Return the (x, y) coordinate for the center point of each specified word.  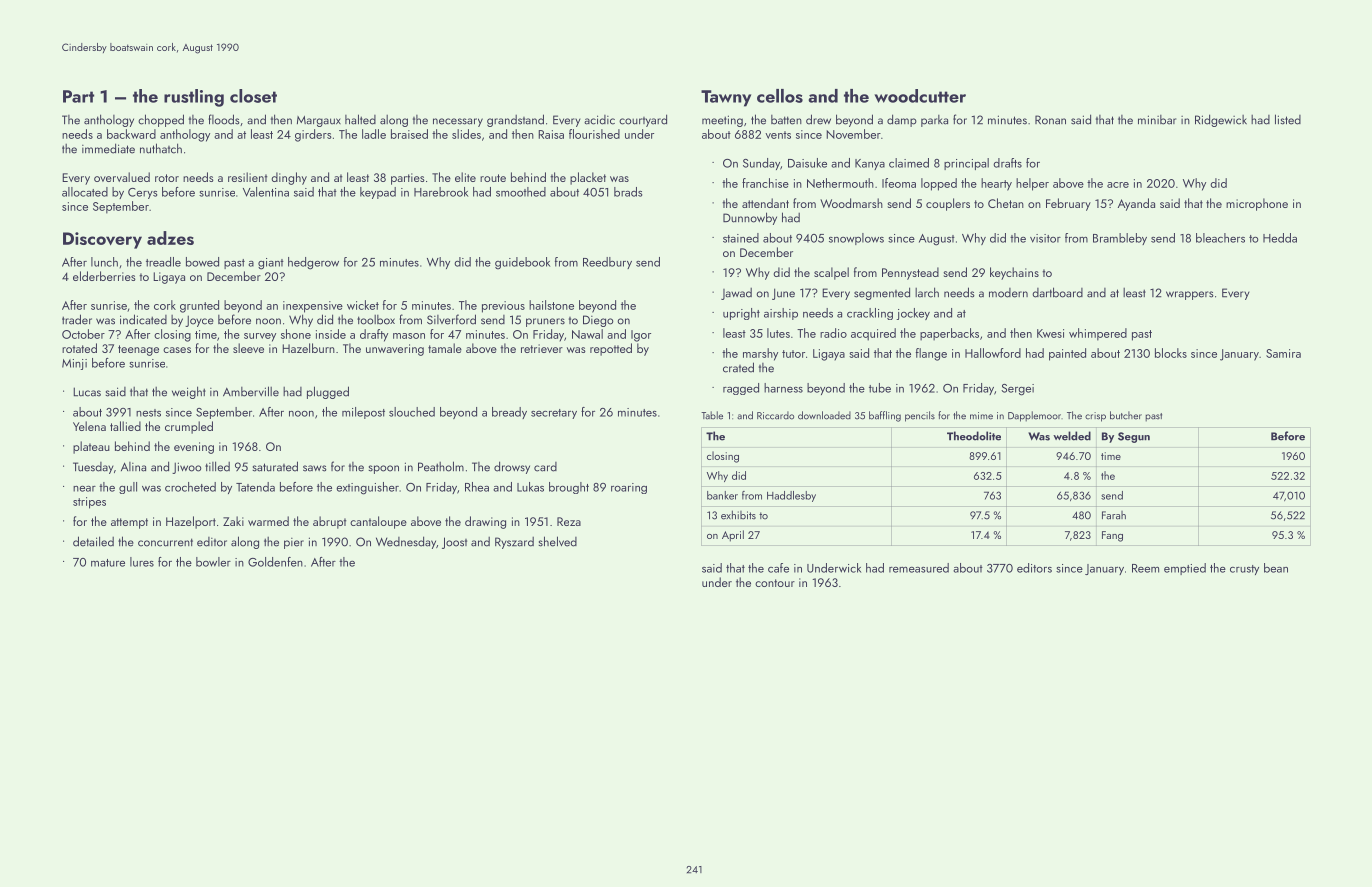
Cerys (142, 193)
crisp (1095, 417)
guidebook (522, 263)
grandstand (515, 120)
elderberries (104, 276)
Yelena (89, 426)
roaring (629, 488)
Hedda (1280, 238)
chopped (161, 120)
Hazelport (191, 522)
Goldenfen (275, 562)
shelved (557, 541)
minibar (1157, 120)
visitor (1045, 238)
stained (741, 238)
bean (1276, 568)
